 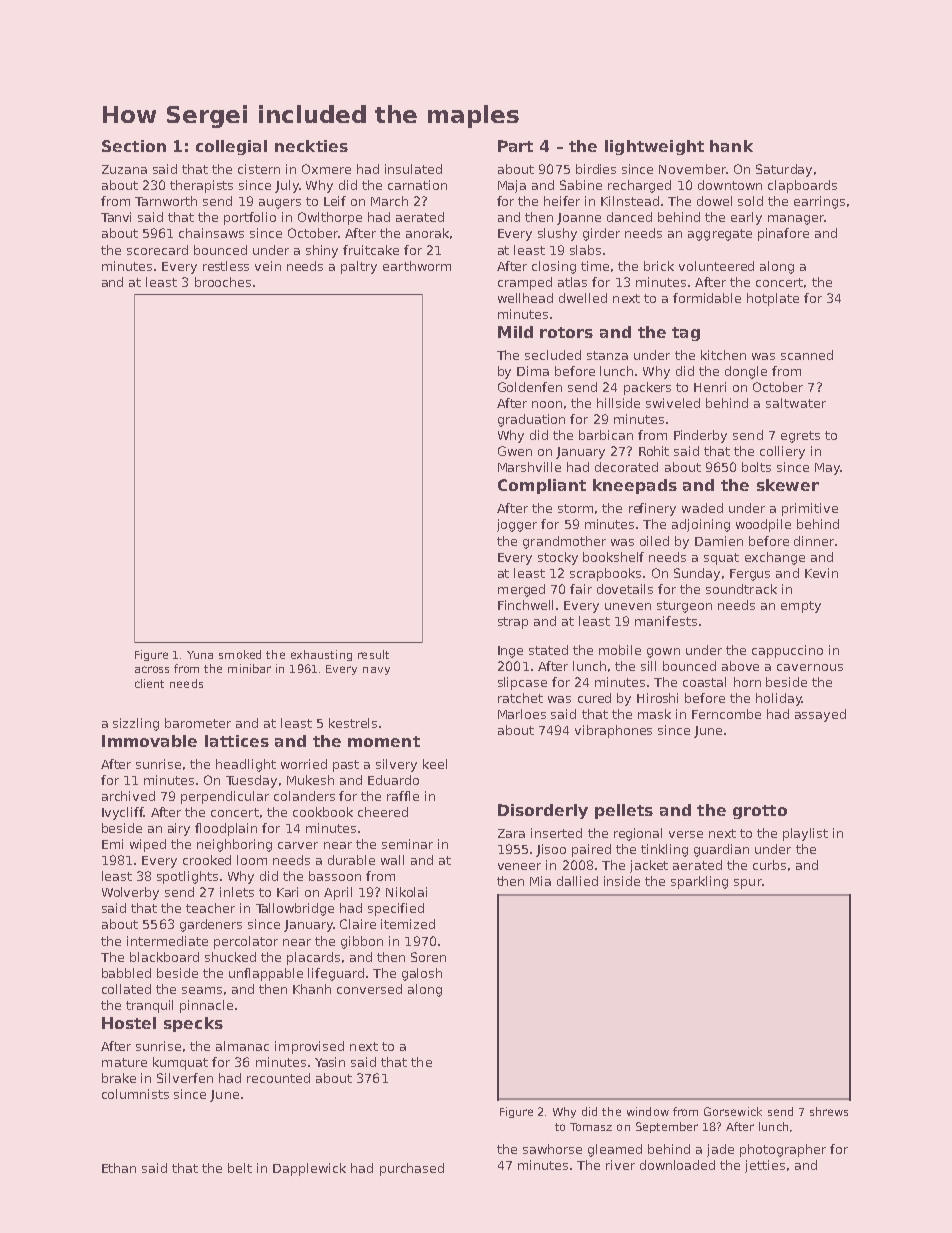 What do you see at coordinates (427, 233) in the screenshot?
I see `anorak` at bounding box center [427, 233].
